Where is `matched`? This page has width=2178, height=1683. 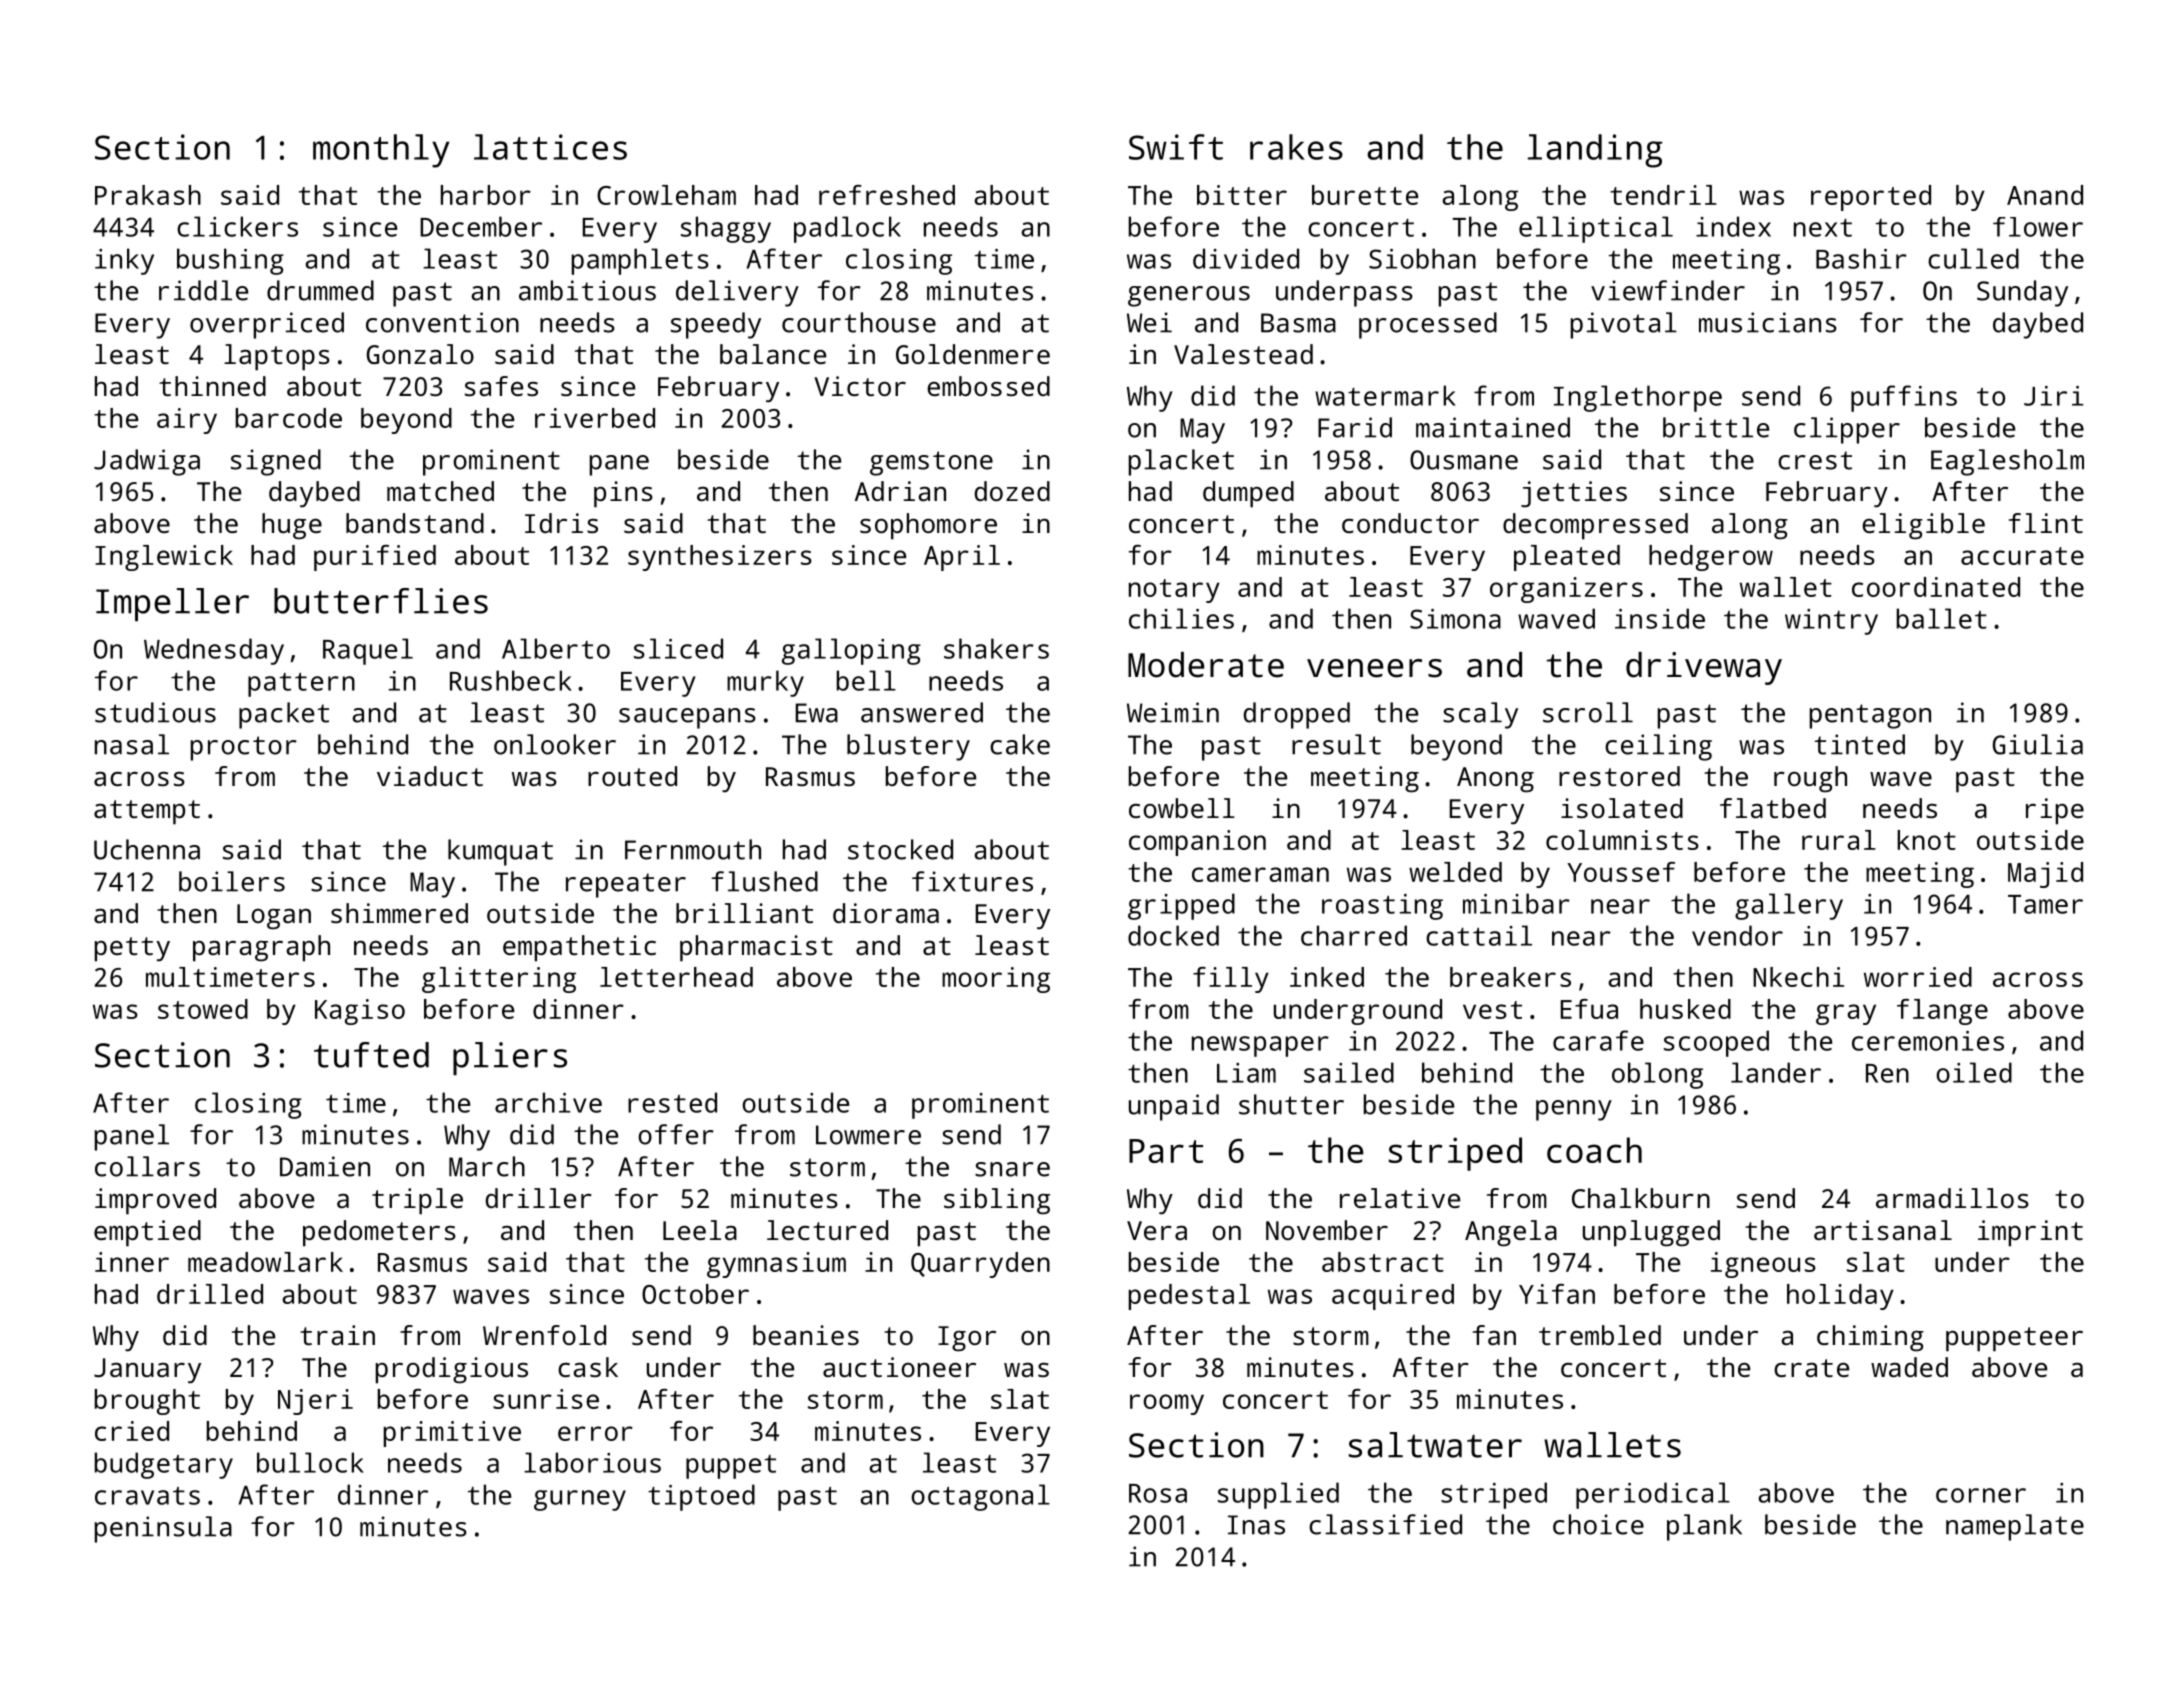
matched is located at coordinates (440, 491).
